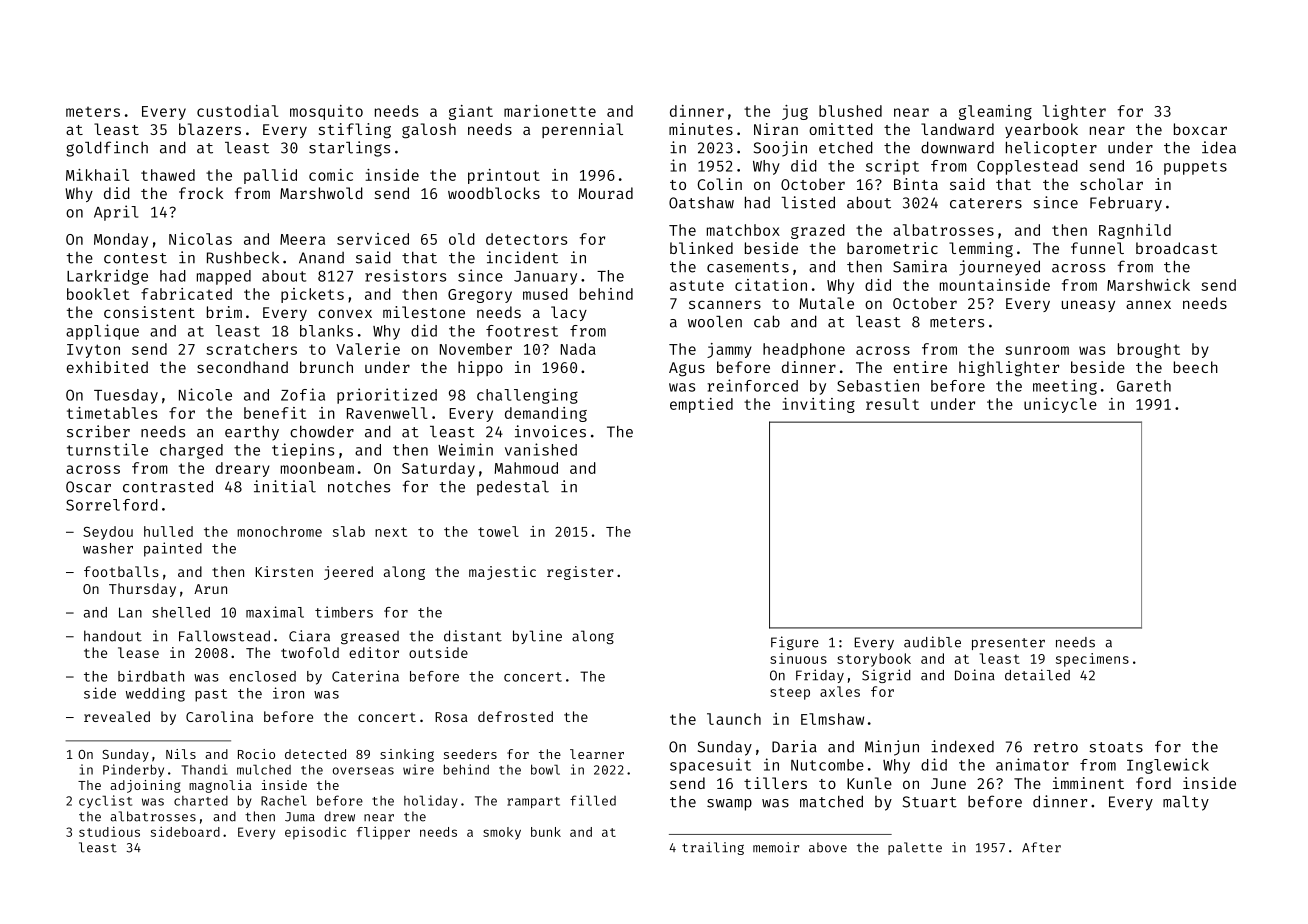  I want to click on earthy, so click(252, 433).
